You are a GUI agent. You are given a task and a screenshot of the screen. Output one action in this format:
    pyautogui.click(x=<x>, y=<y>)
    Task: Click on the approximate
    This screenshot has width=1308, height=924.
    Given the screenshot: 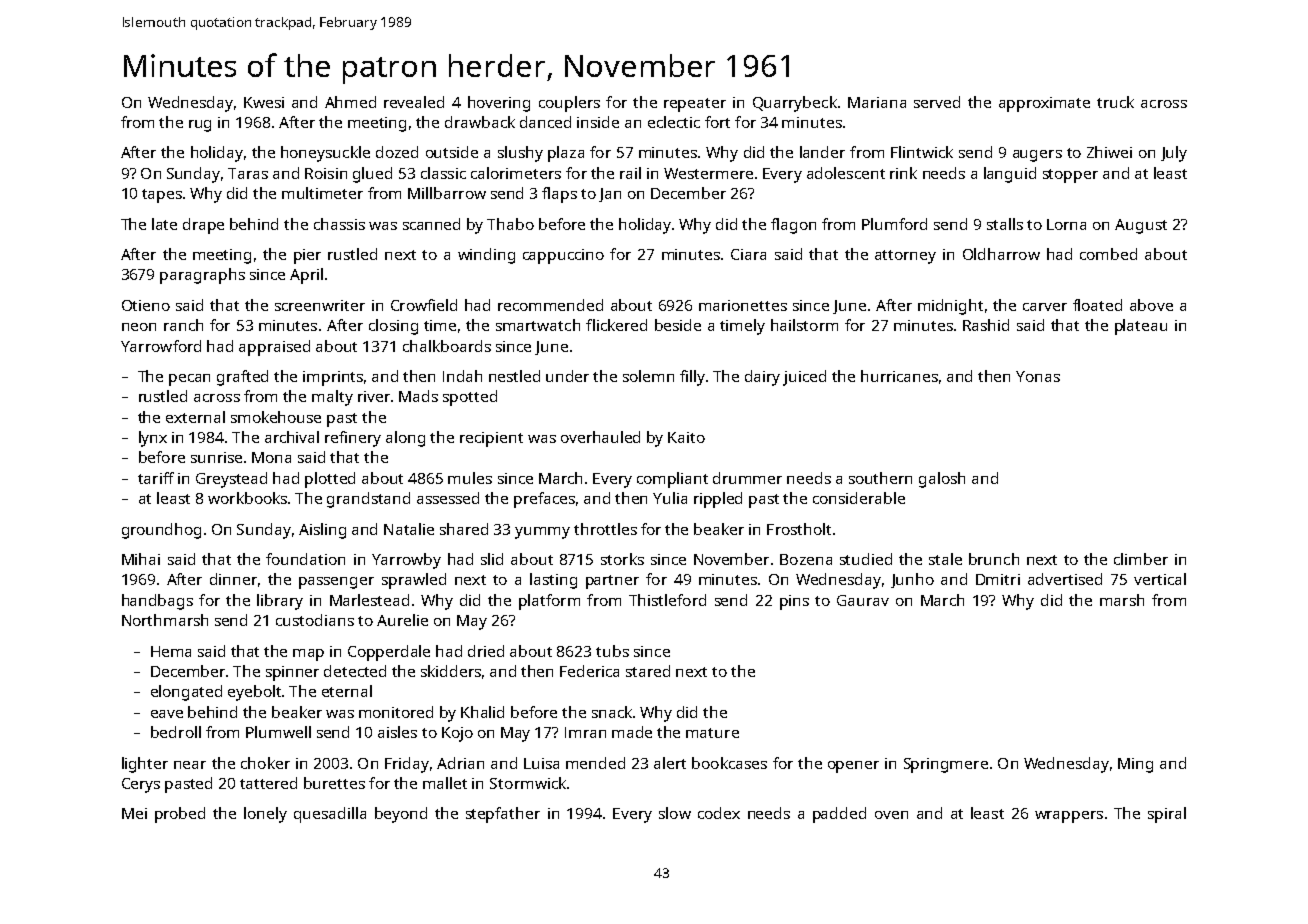 What is the action you would take?
    pyautogui.click(x=1044, y=104)
